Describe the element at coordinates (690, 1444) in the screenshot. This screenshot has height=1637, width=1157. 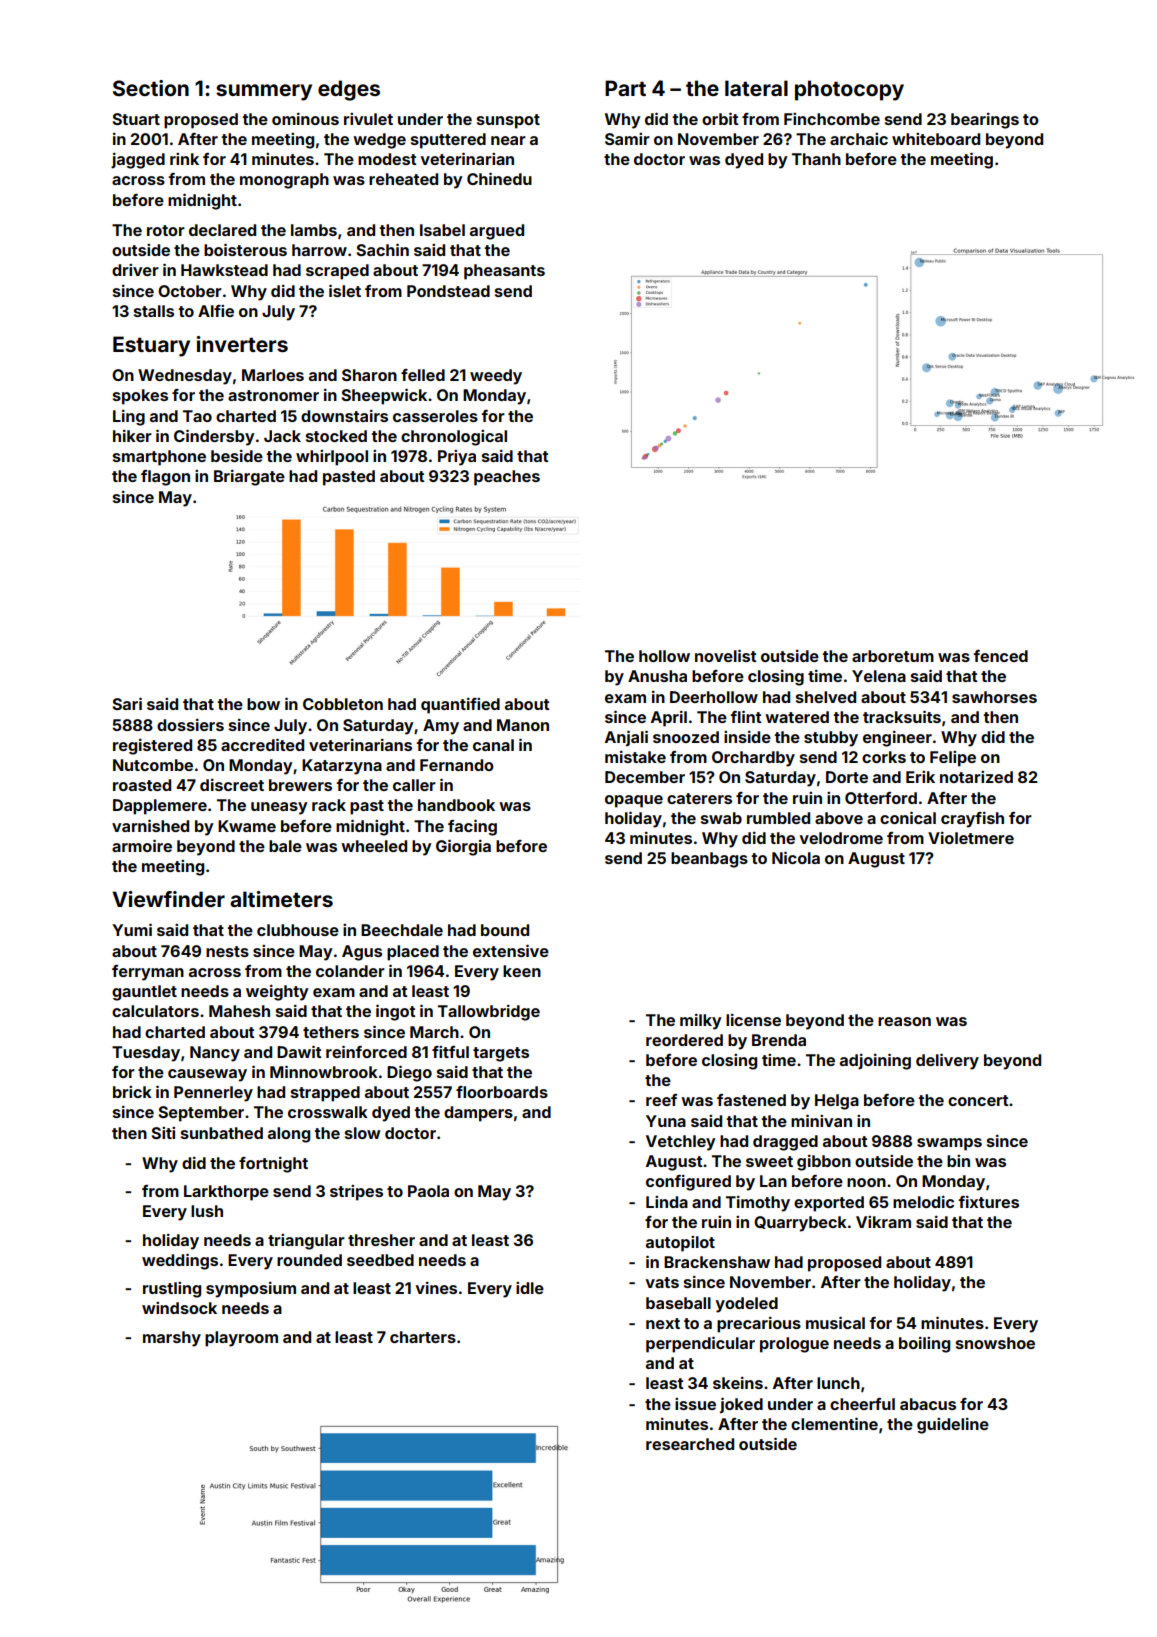
I see `researched` at that location.
